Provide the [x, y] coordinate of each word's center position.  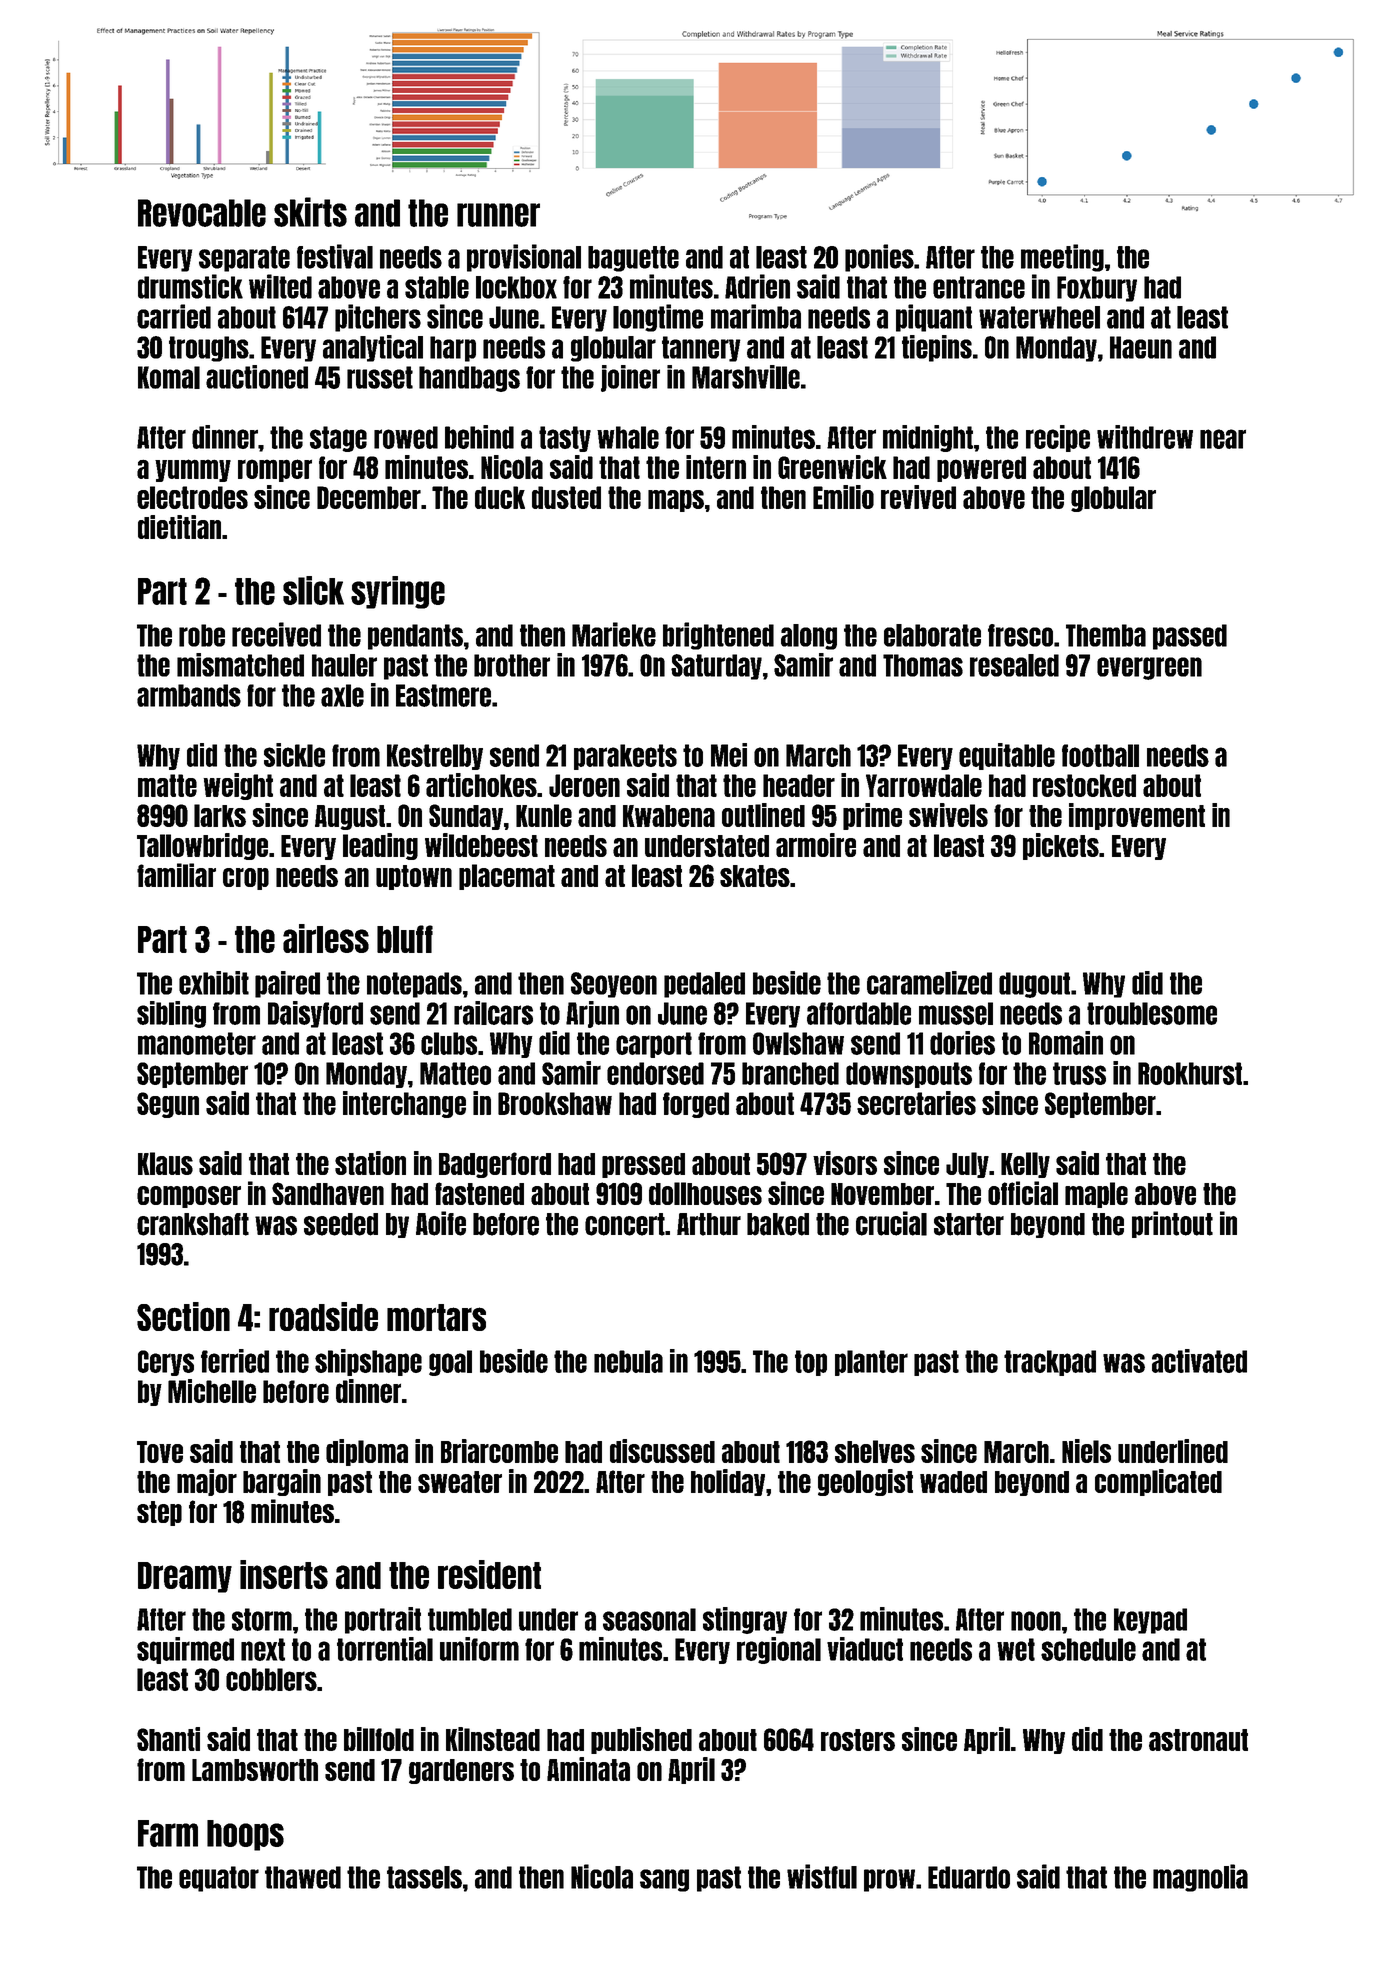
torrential [385, 1649]
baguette [633, 259]
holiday [728, 1482]
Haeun [1141, 347]
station [370, 1163]
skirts [310, 212]
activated [1199, 1361]
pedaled [704, 985]
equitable [1007, 756]
